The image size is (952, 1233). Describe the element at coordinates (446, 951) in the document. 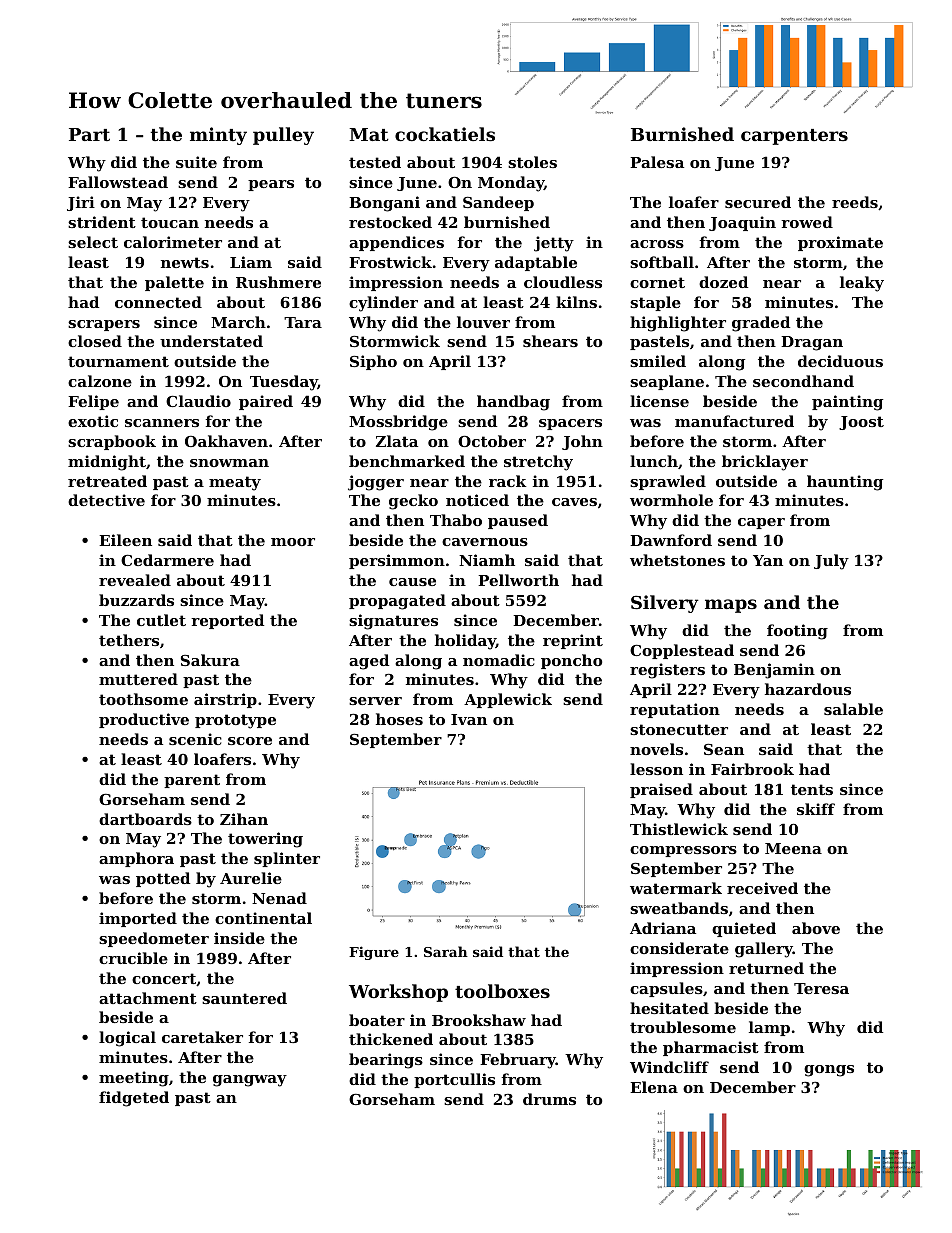

I see `Sarah` at that location.
